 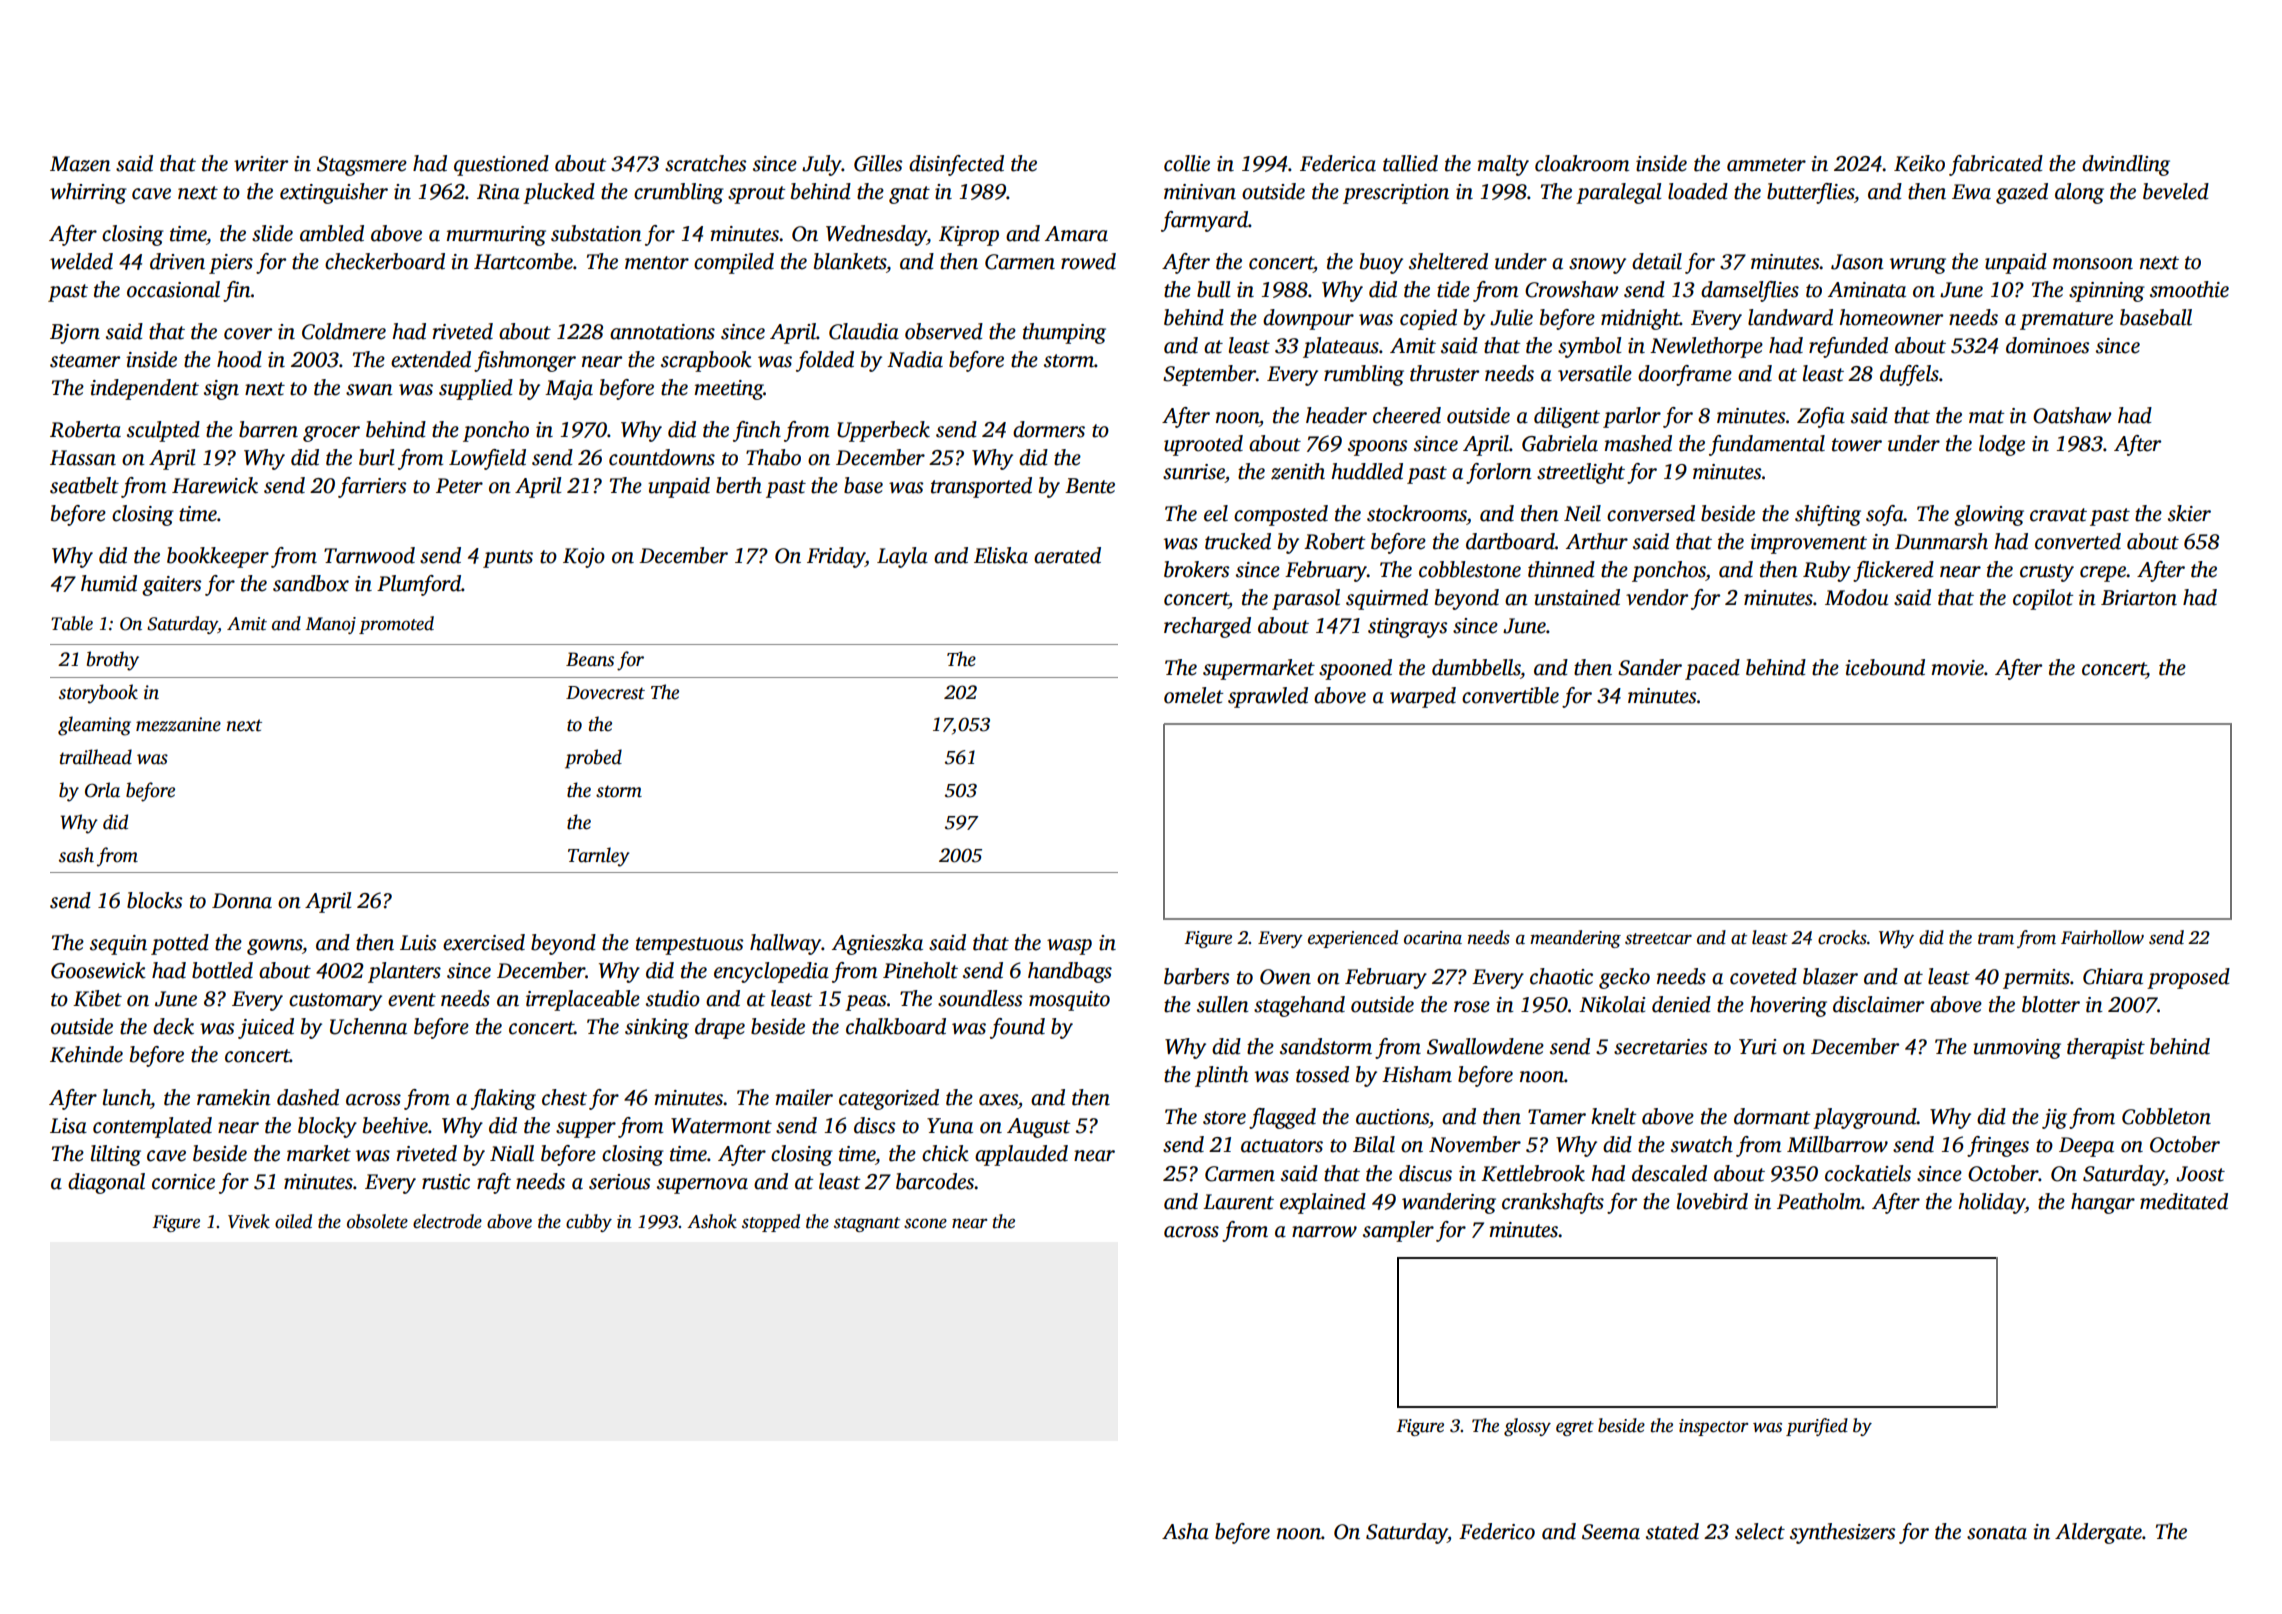 I want to click on folded, so click(x=825, y=361).
